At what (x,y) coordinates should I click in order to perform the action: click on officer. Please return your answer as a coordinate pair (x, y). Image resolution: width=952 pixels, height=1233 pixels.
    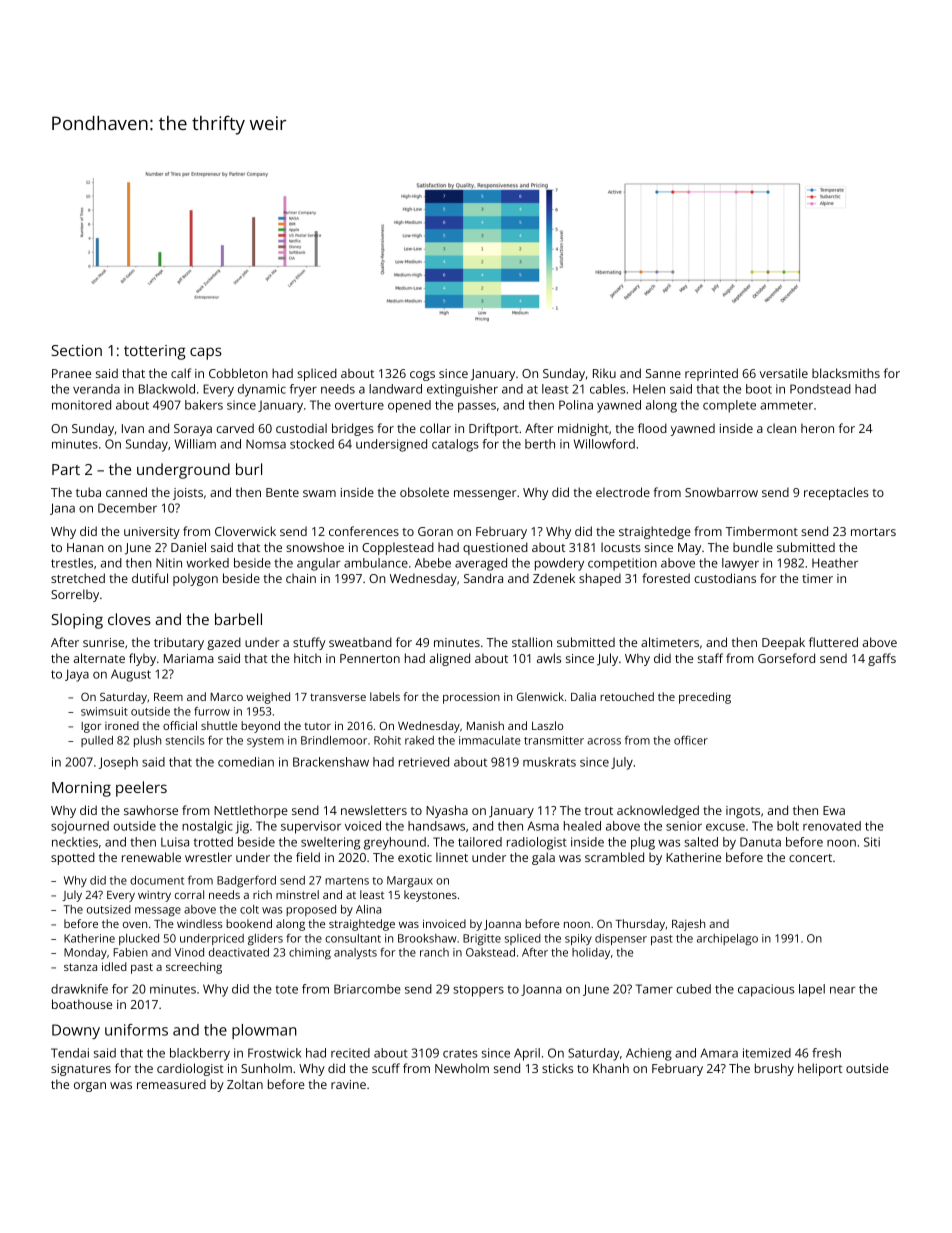
    Looking at the image, I should click on (691, 740).
